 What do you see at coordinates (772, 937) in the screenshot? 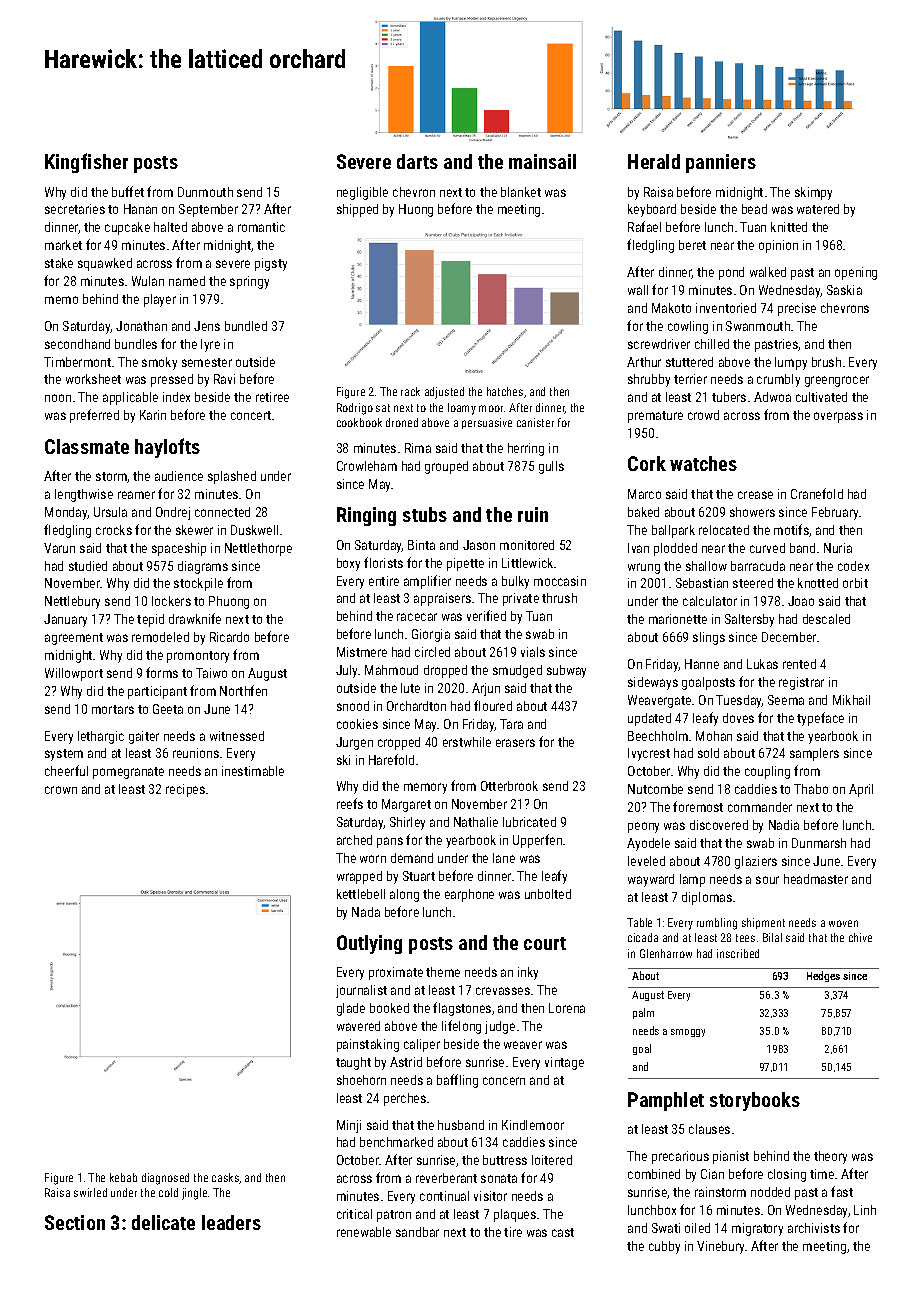
I see `Bilal` at bounding box center [772, 937].
